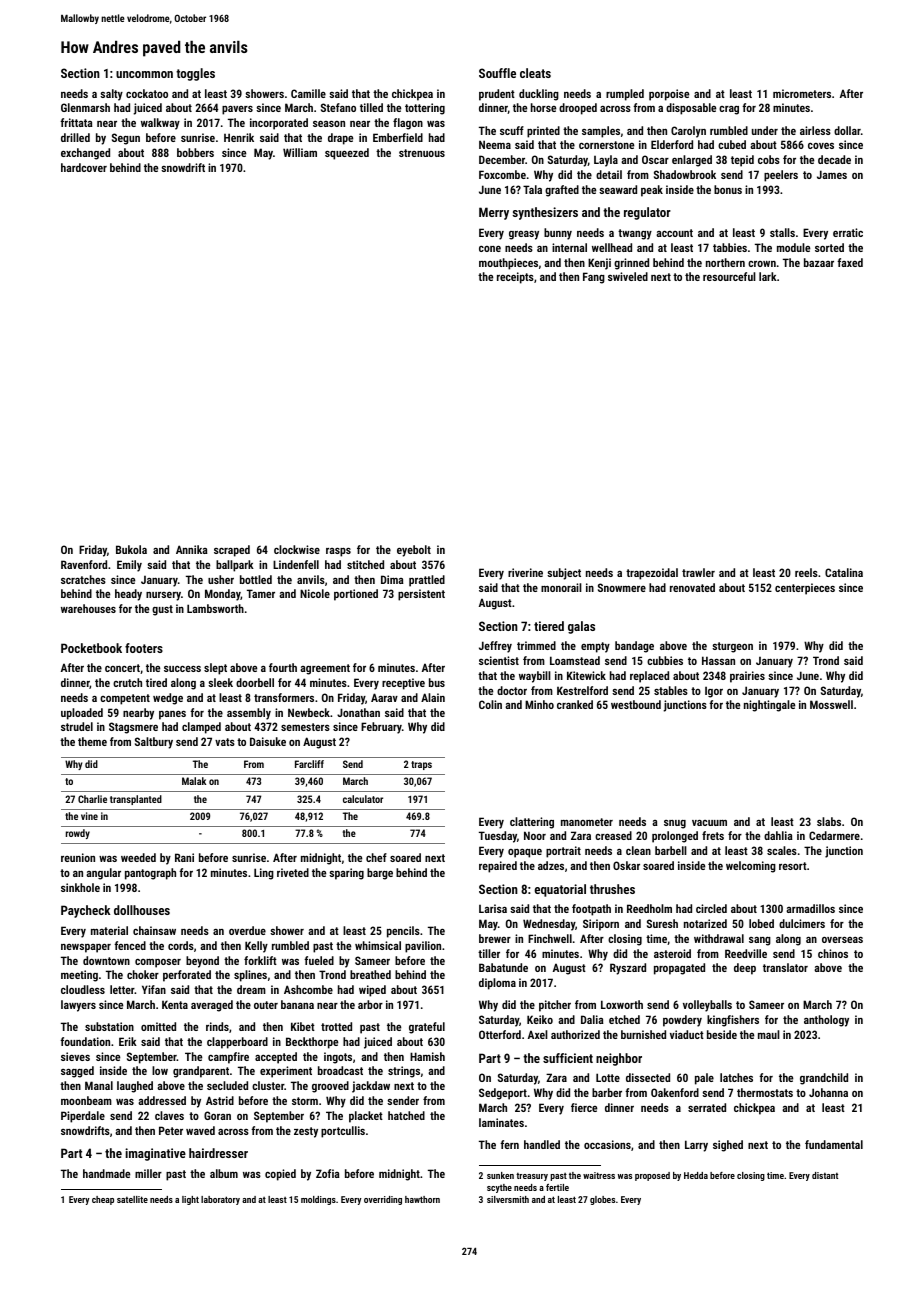  I want to click on resourceful, so click(729, 276).
